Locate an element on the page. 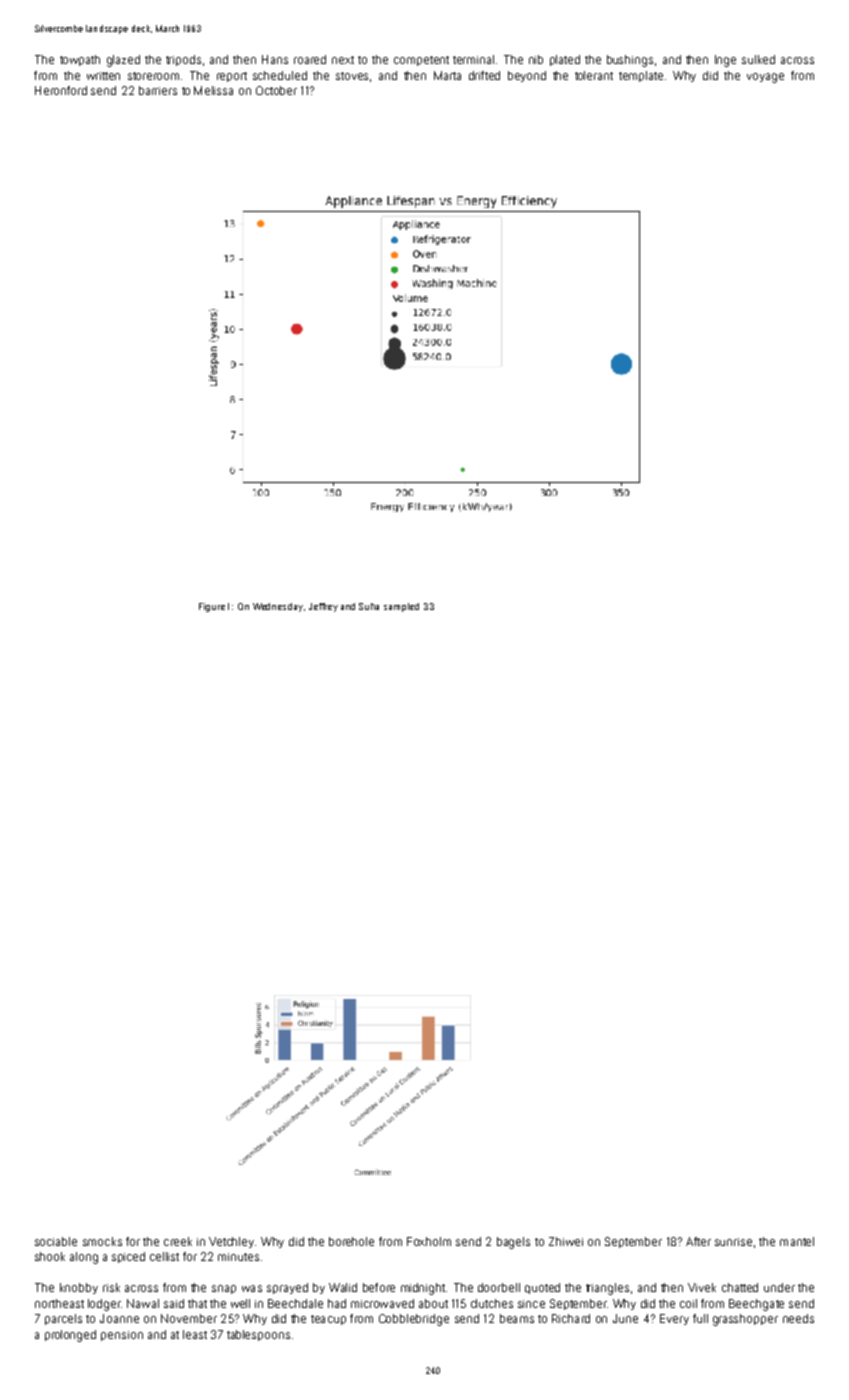 The width and height of the page is (849, 1400). Figure is located at coordinates (212, 607).
